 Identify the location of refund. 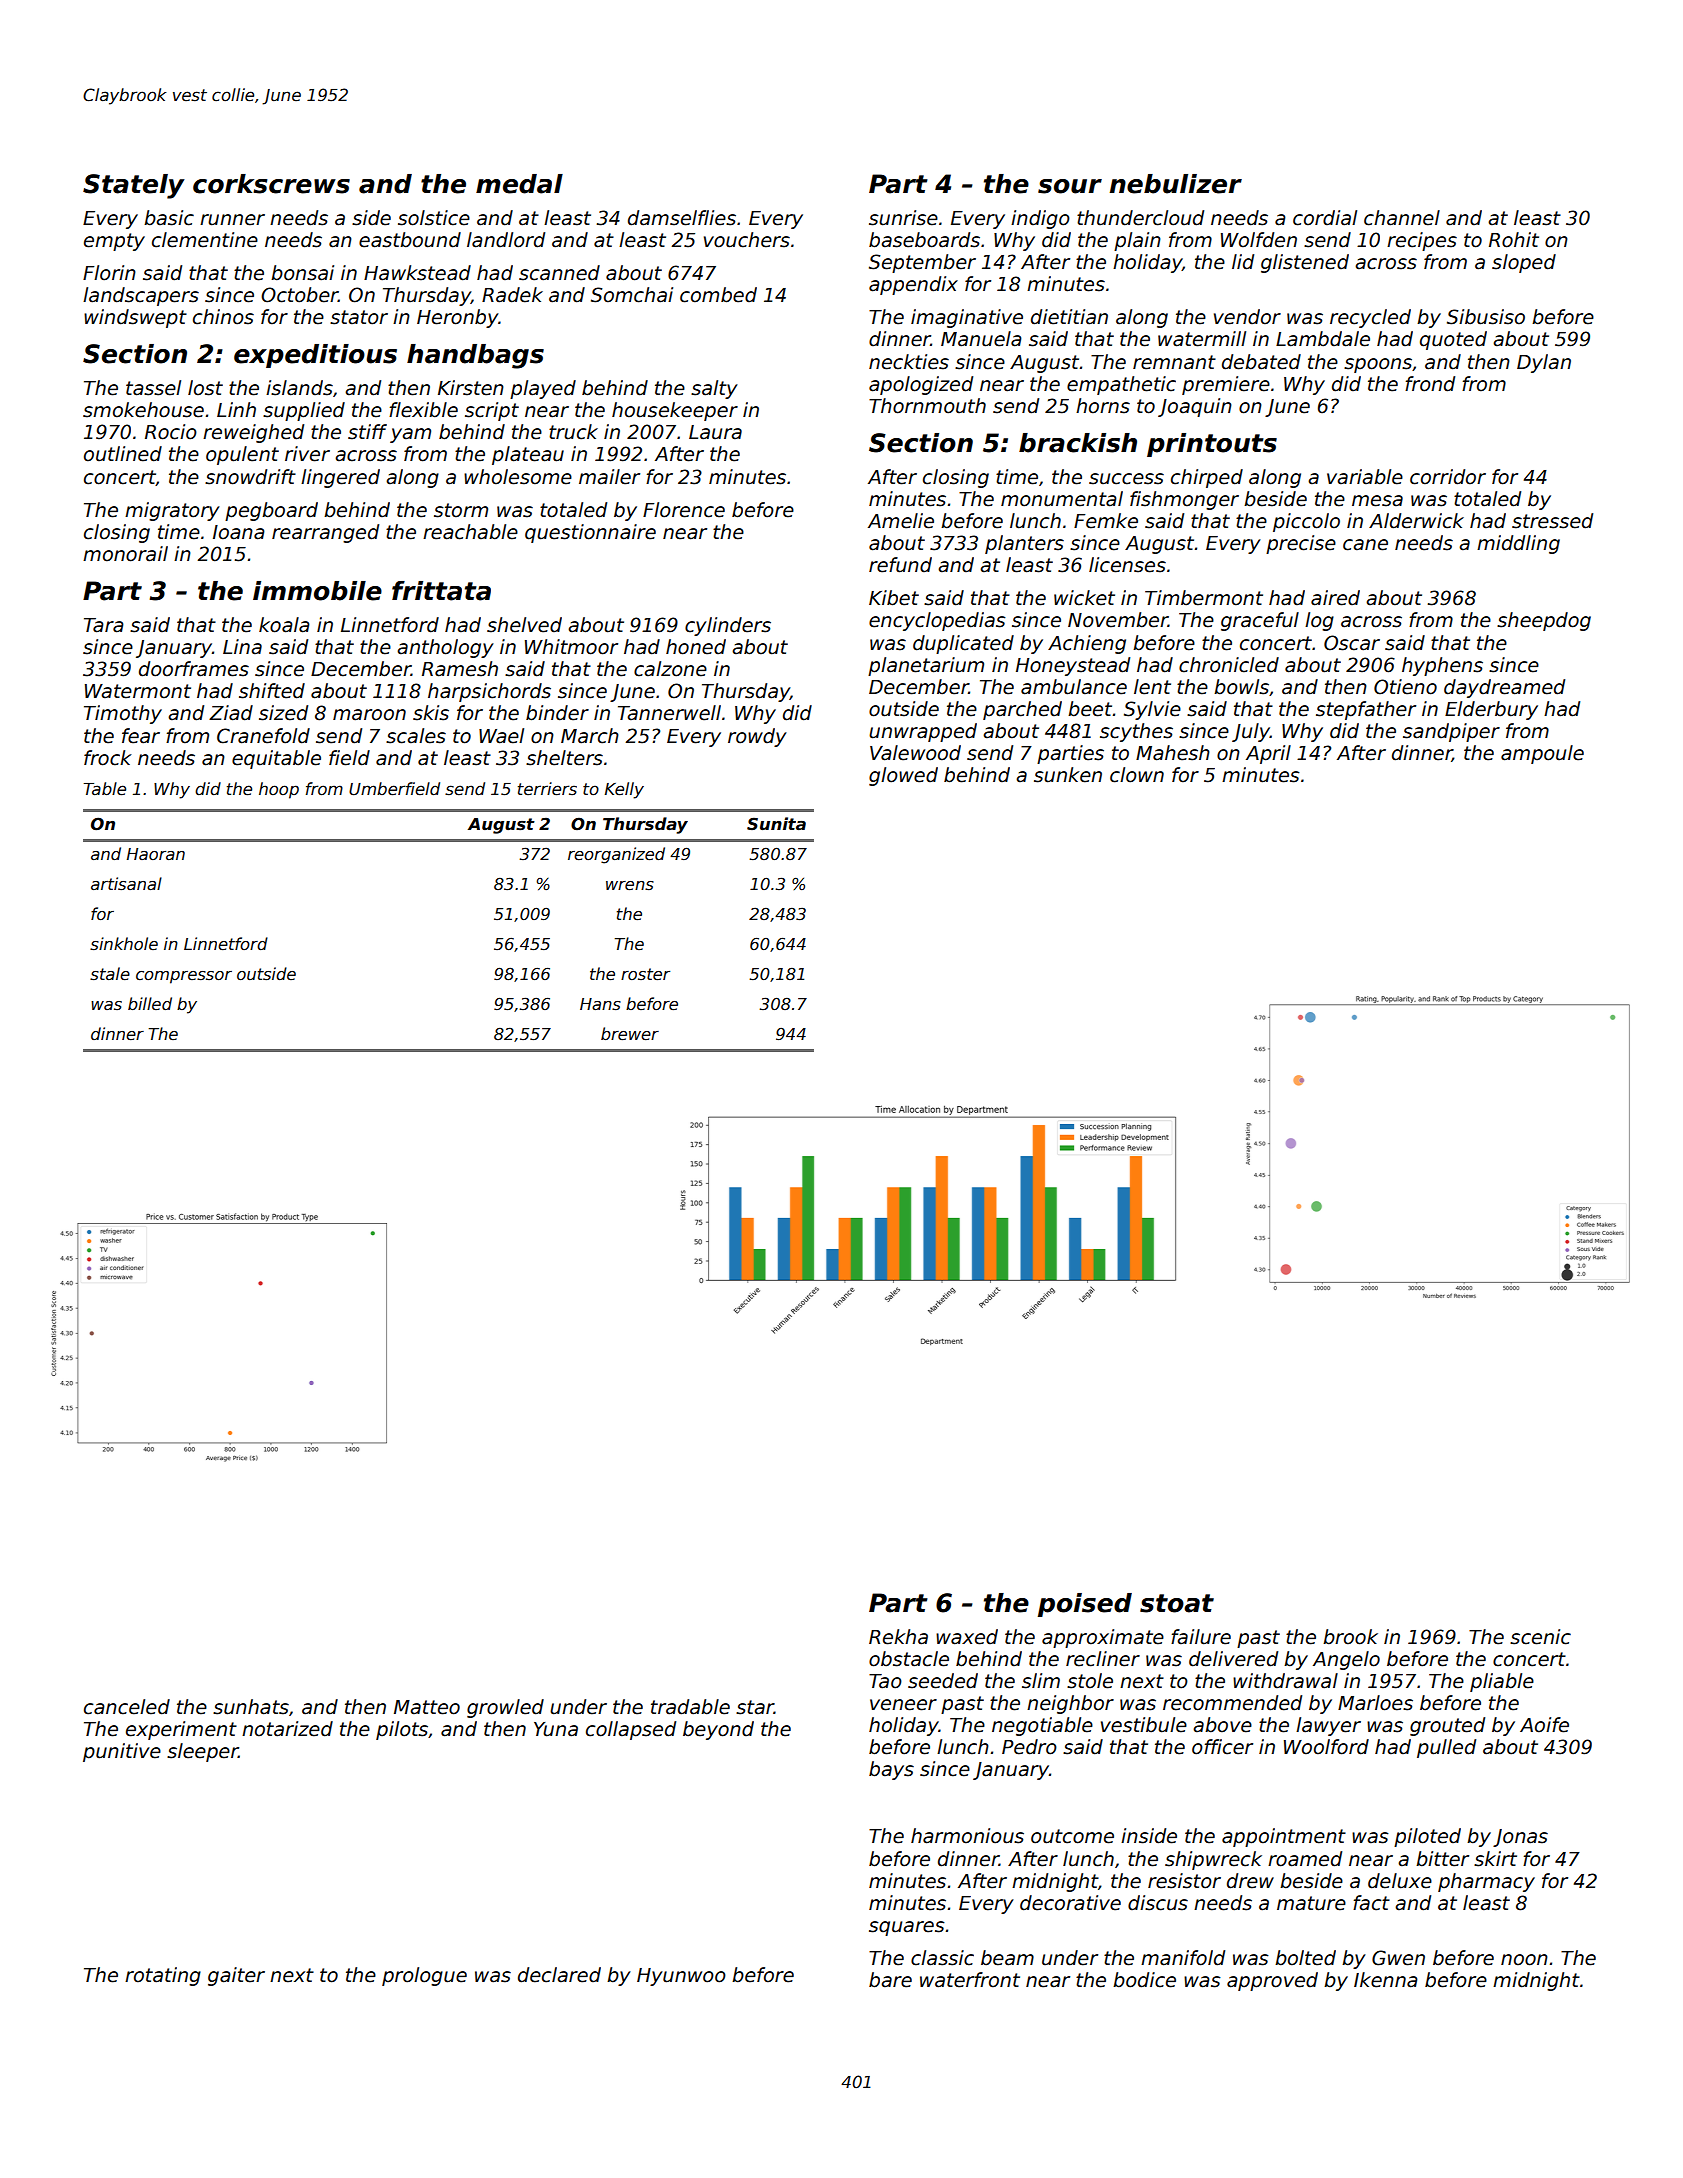
(900, 565).
